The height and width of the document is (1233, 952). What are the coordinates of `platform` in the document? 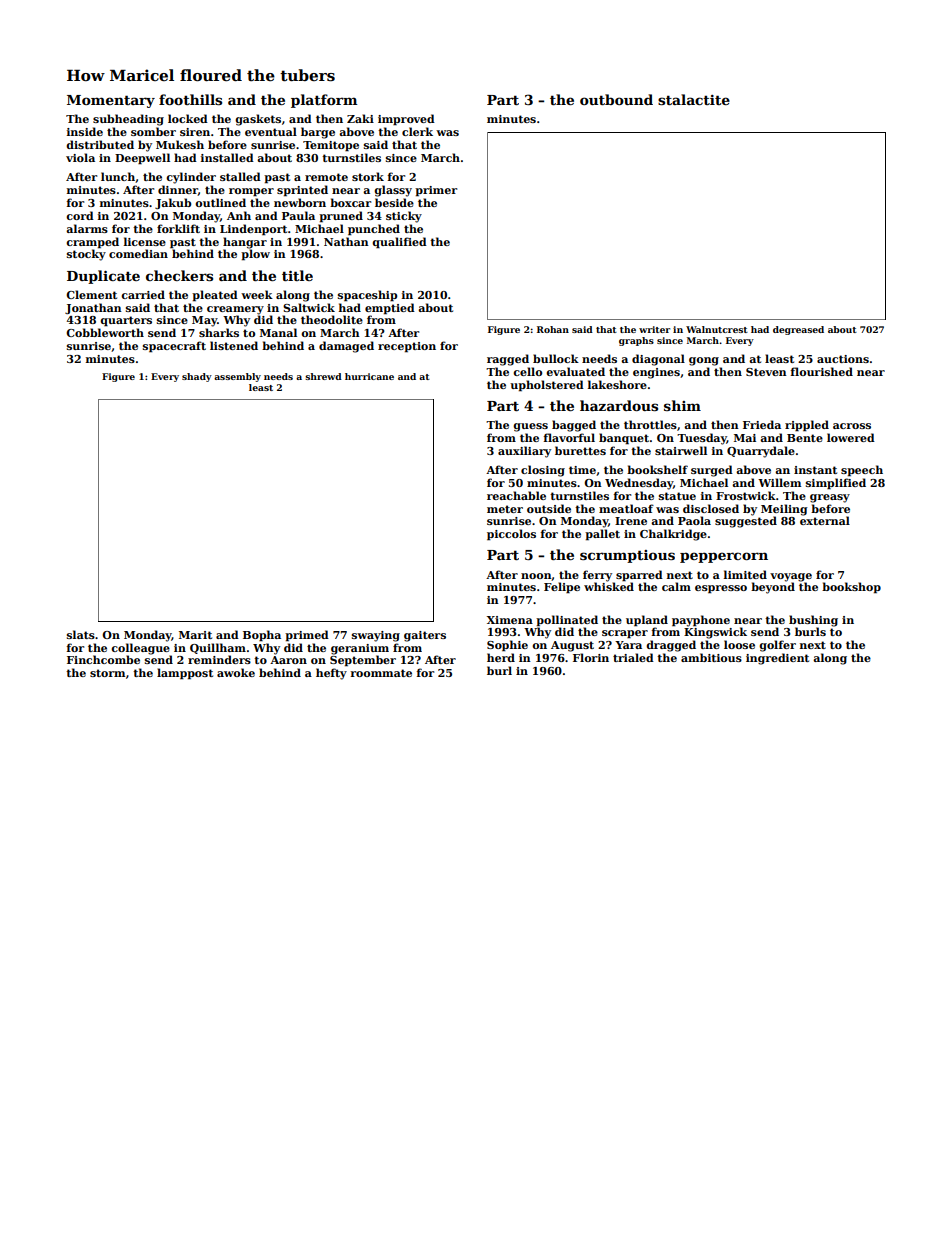 It's located at (324, 101).
